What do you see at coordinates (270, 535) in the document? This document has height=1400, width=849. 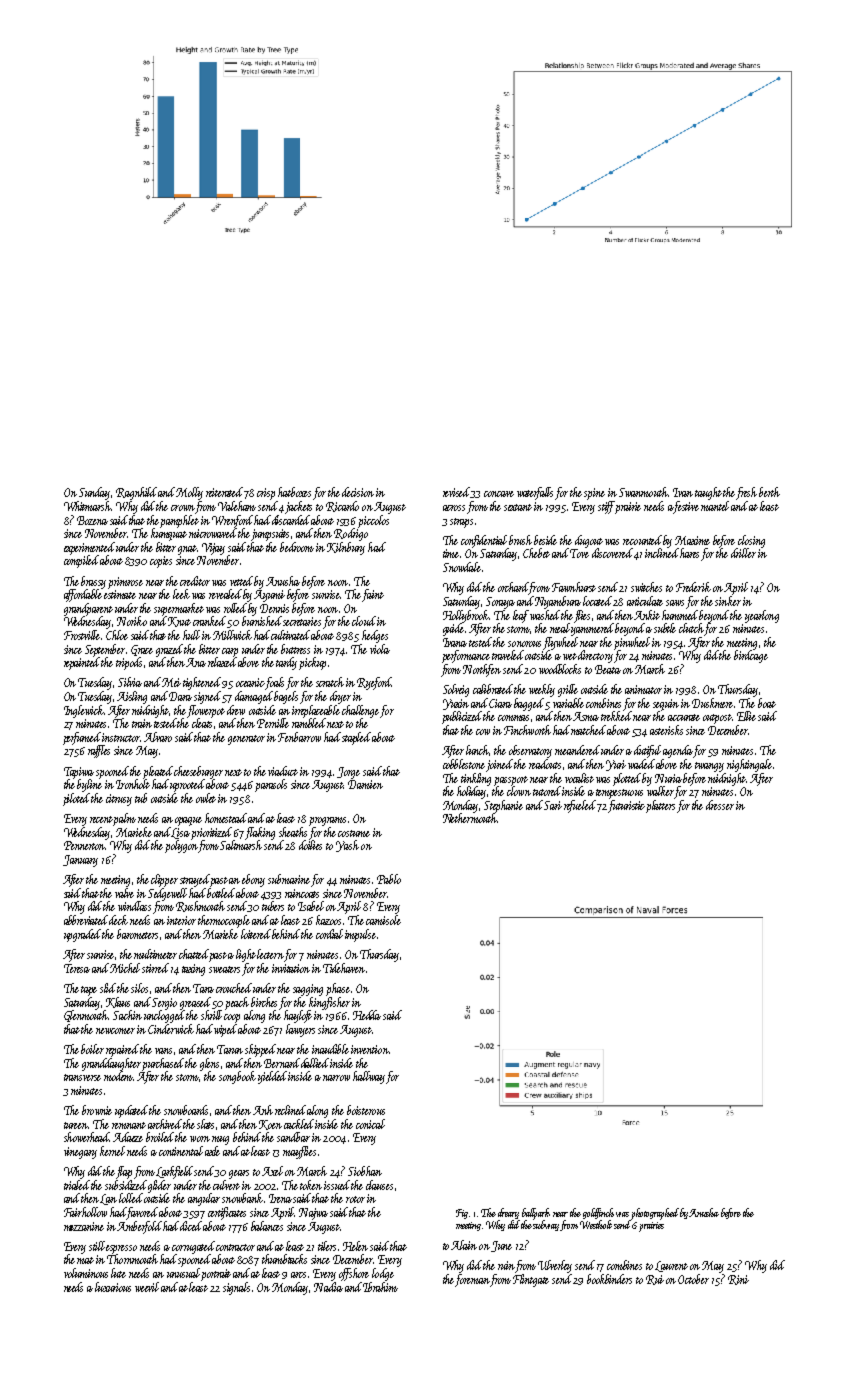 I see `jumpsuits` at bounding box center [270, 535].
